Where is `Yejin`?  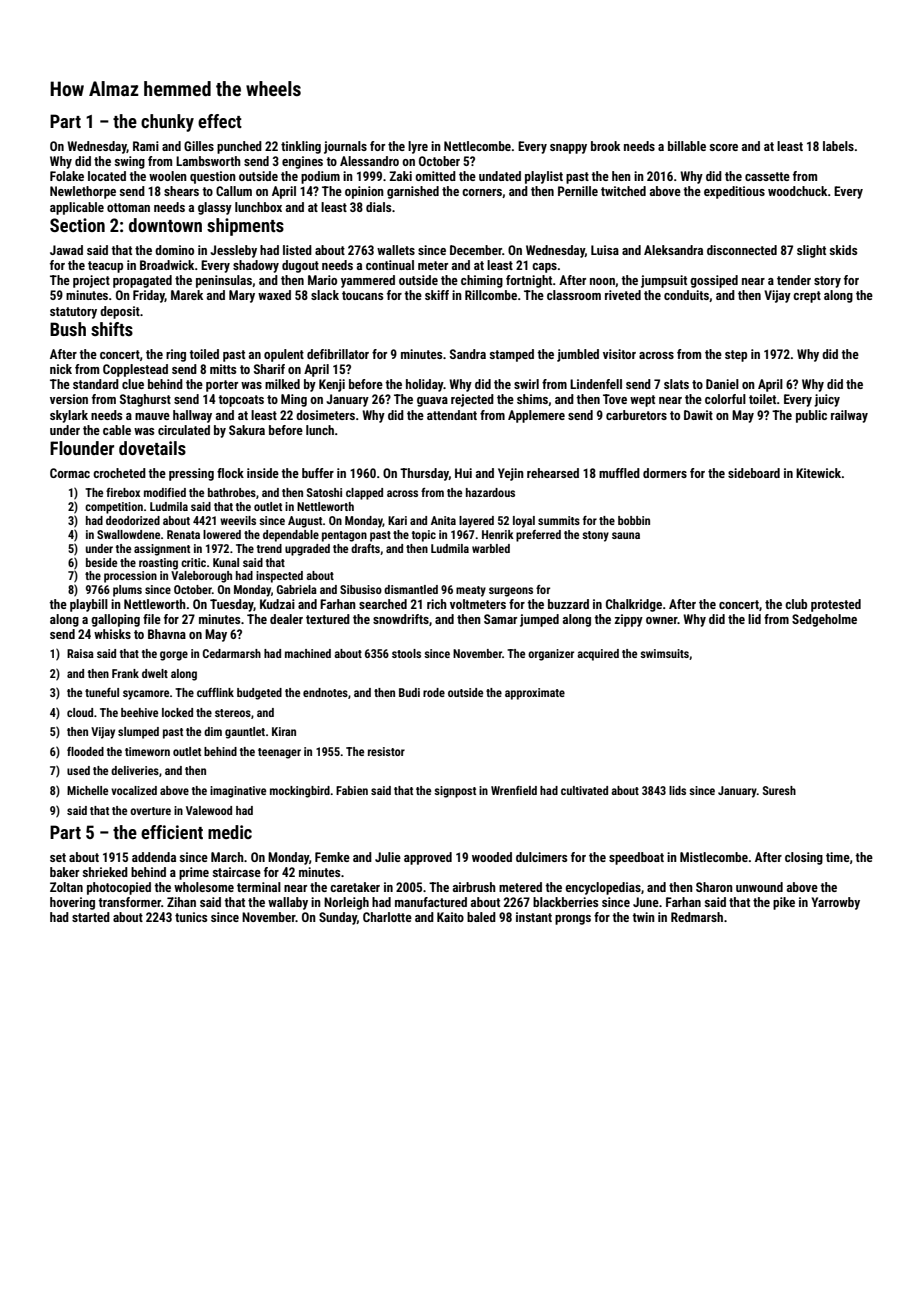
Yejin is located at coordinates (511, 474).
